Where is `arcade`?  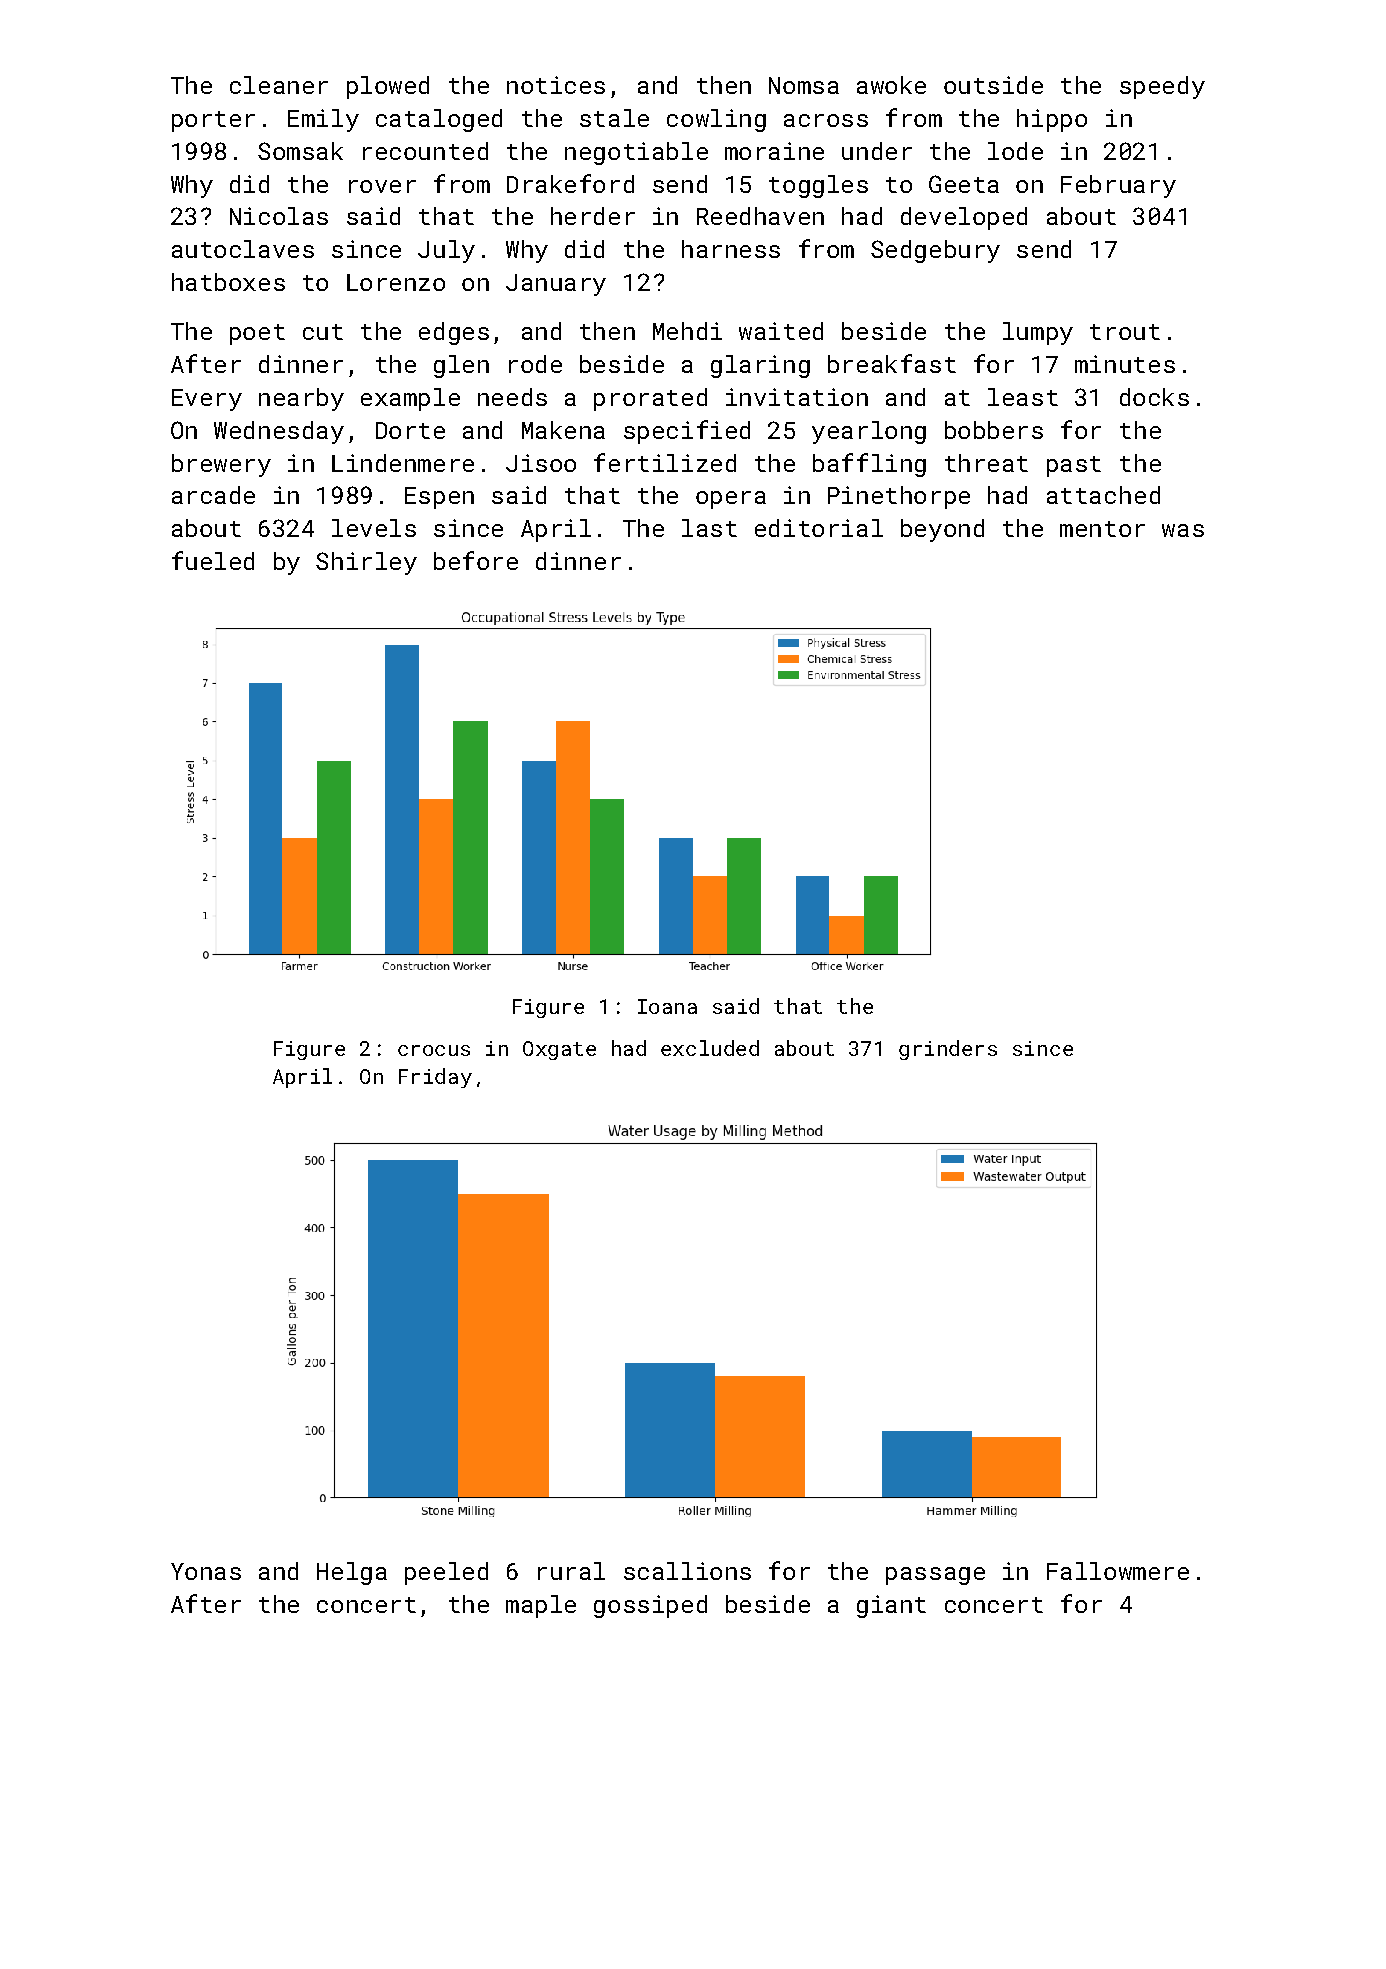 arcade is located at coordinates (213, 495).
